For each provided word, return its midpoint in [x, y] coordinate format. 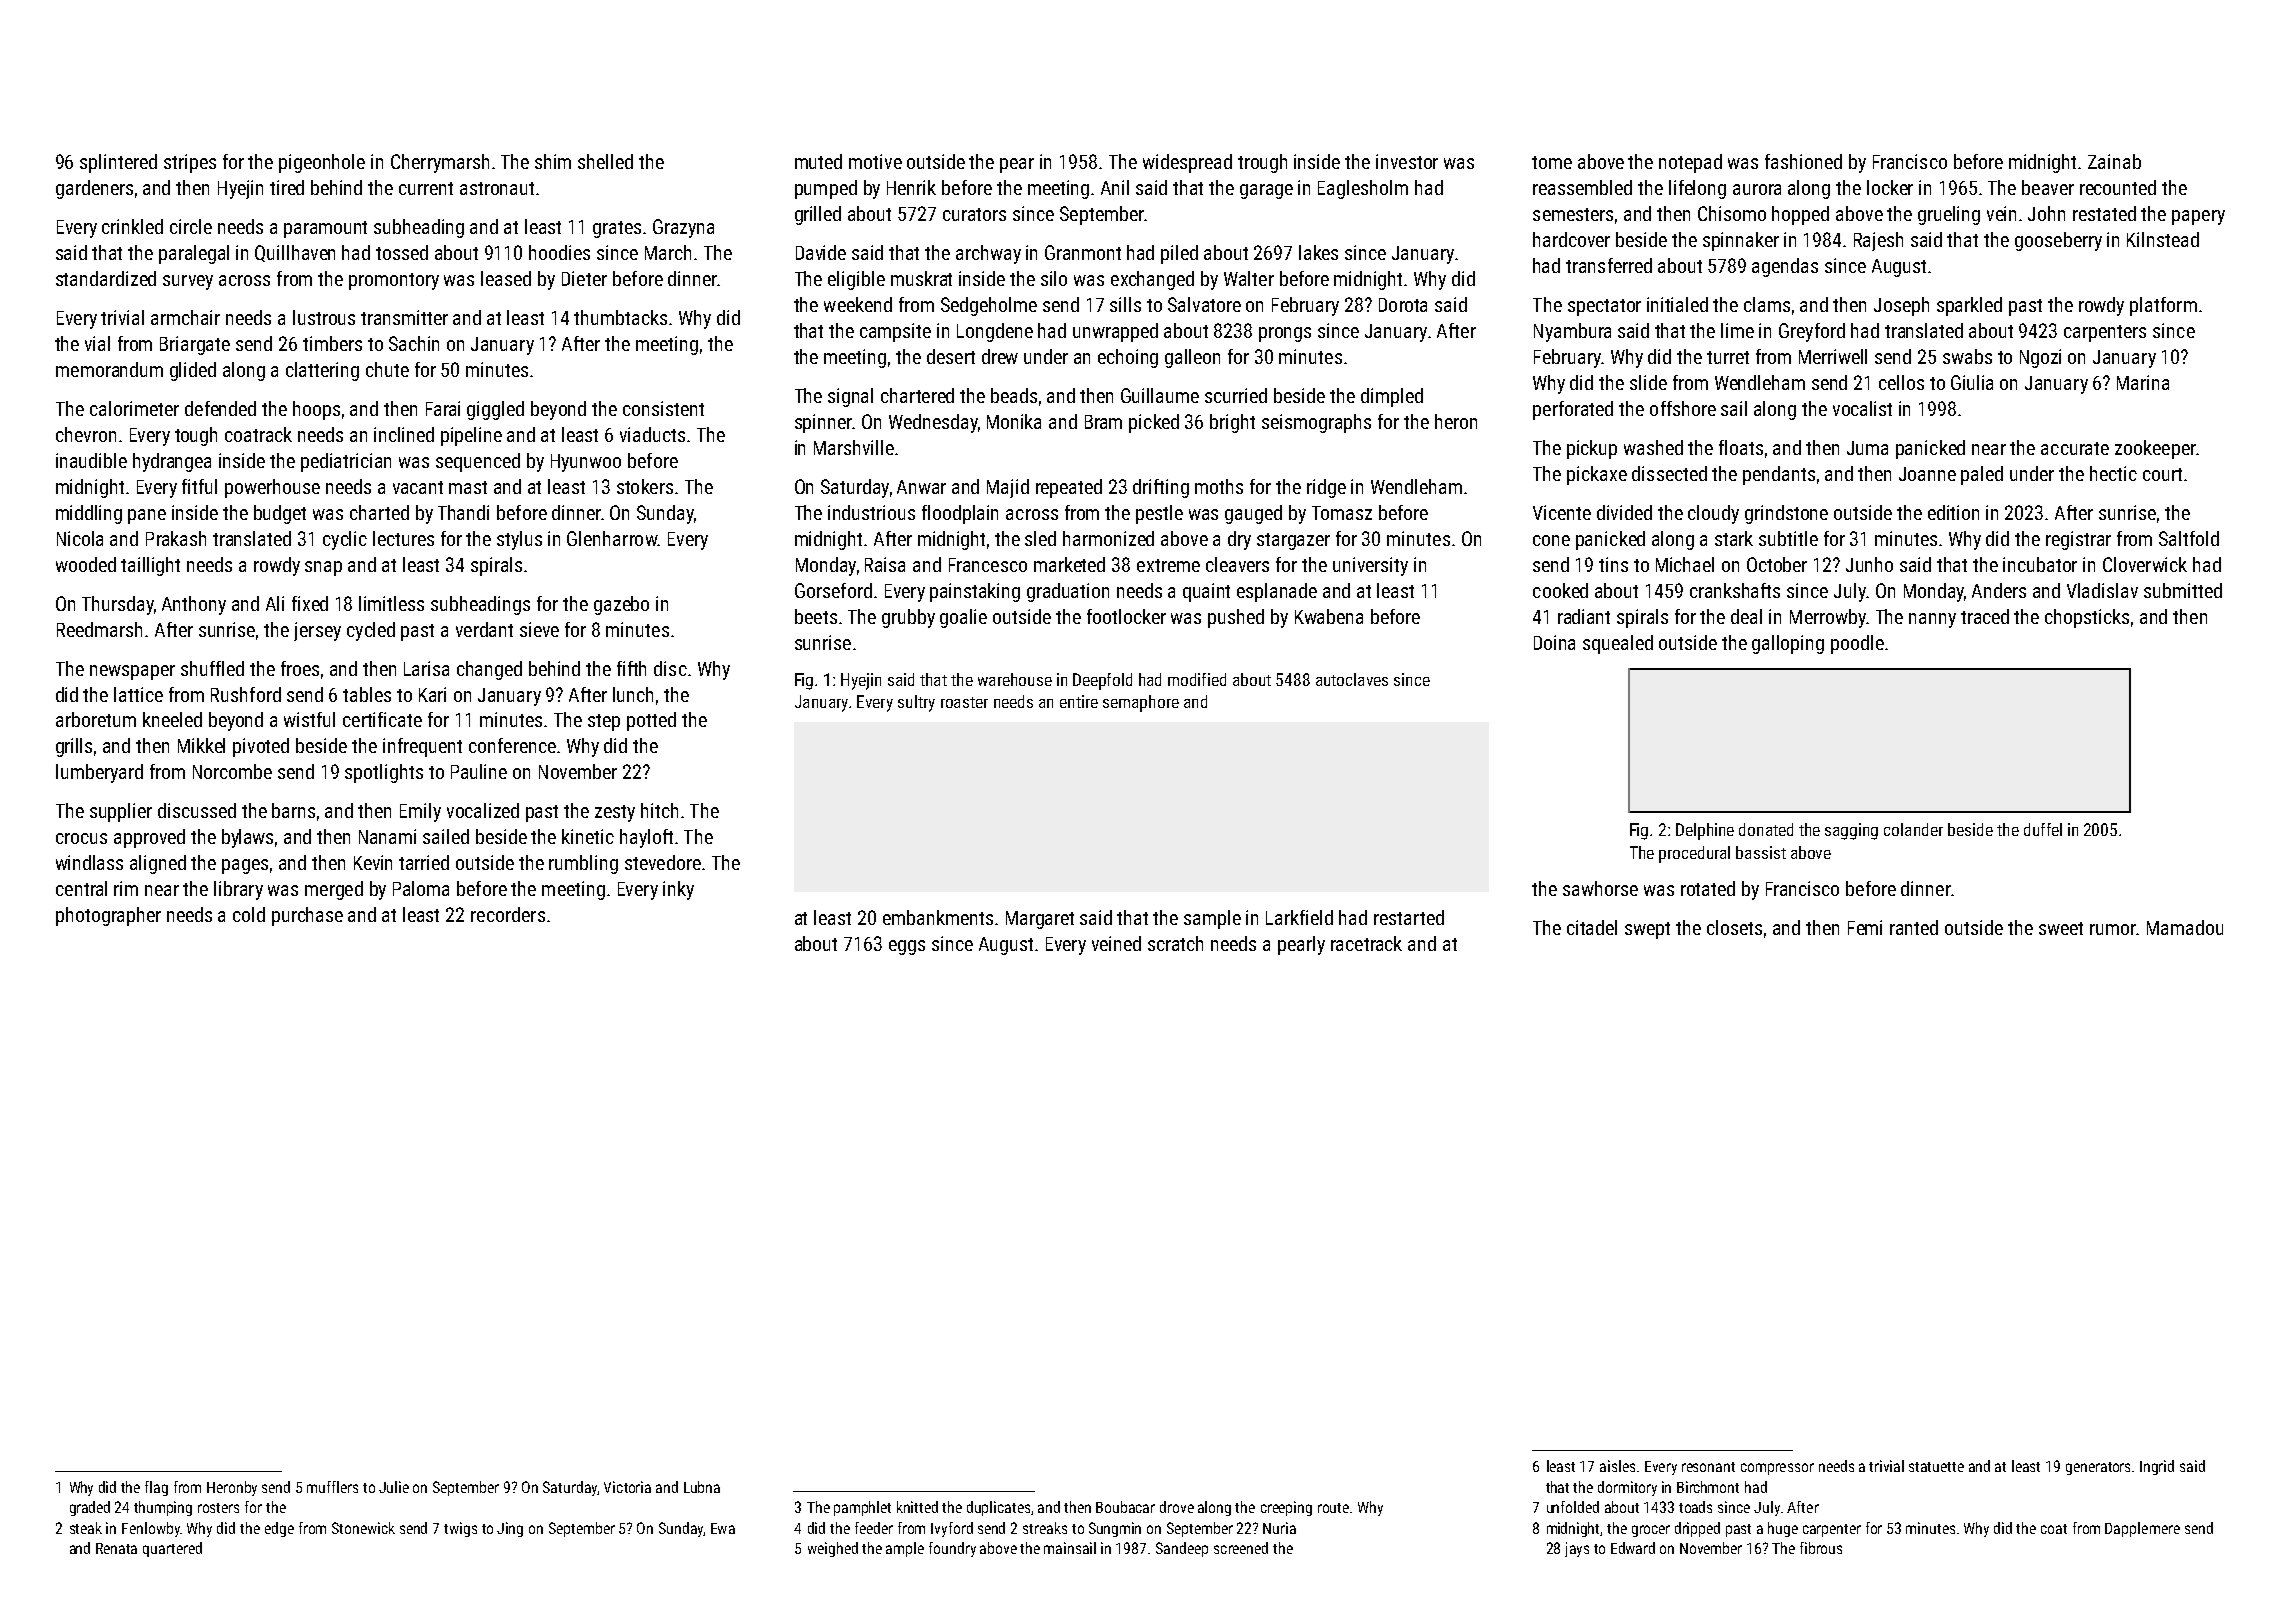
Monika [1014, 421]
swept [1647, 930]
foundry [952, 1549]
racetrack [1366, 943]
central [81, 888]
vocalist [1862, 408]
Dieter [584, 278]
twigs [460, 1529]
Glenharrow [612, 538]
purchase [307, 916]
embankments [938, 917]
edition [1953, 512]
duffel [2043, 829]
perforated [1573, 410]
